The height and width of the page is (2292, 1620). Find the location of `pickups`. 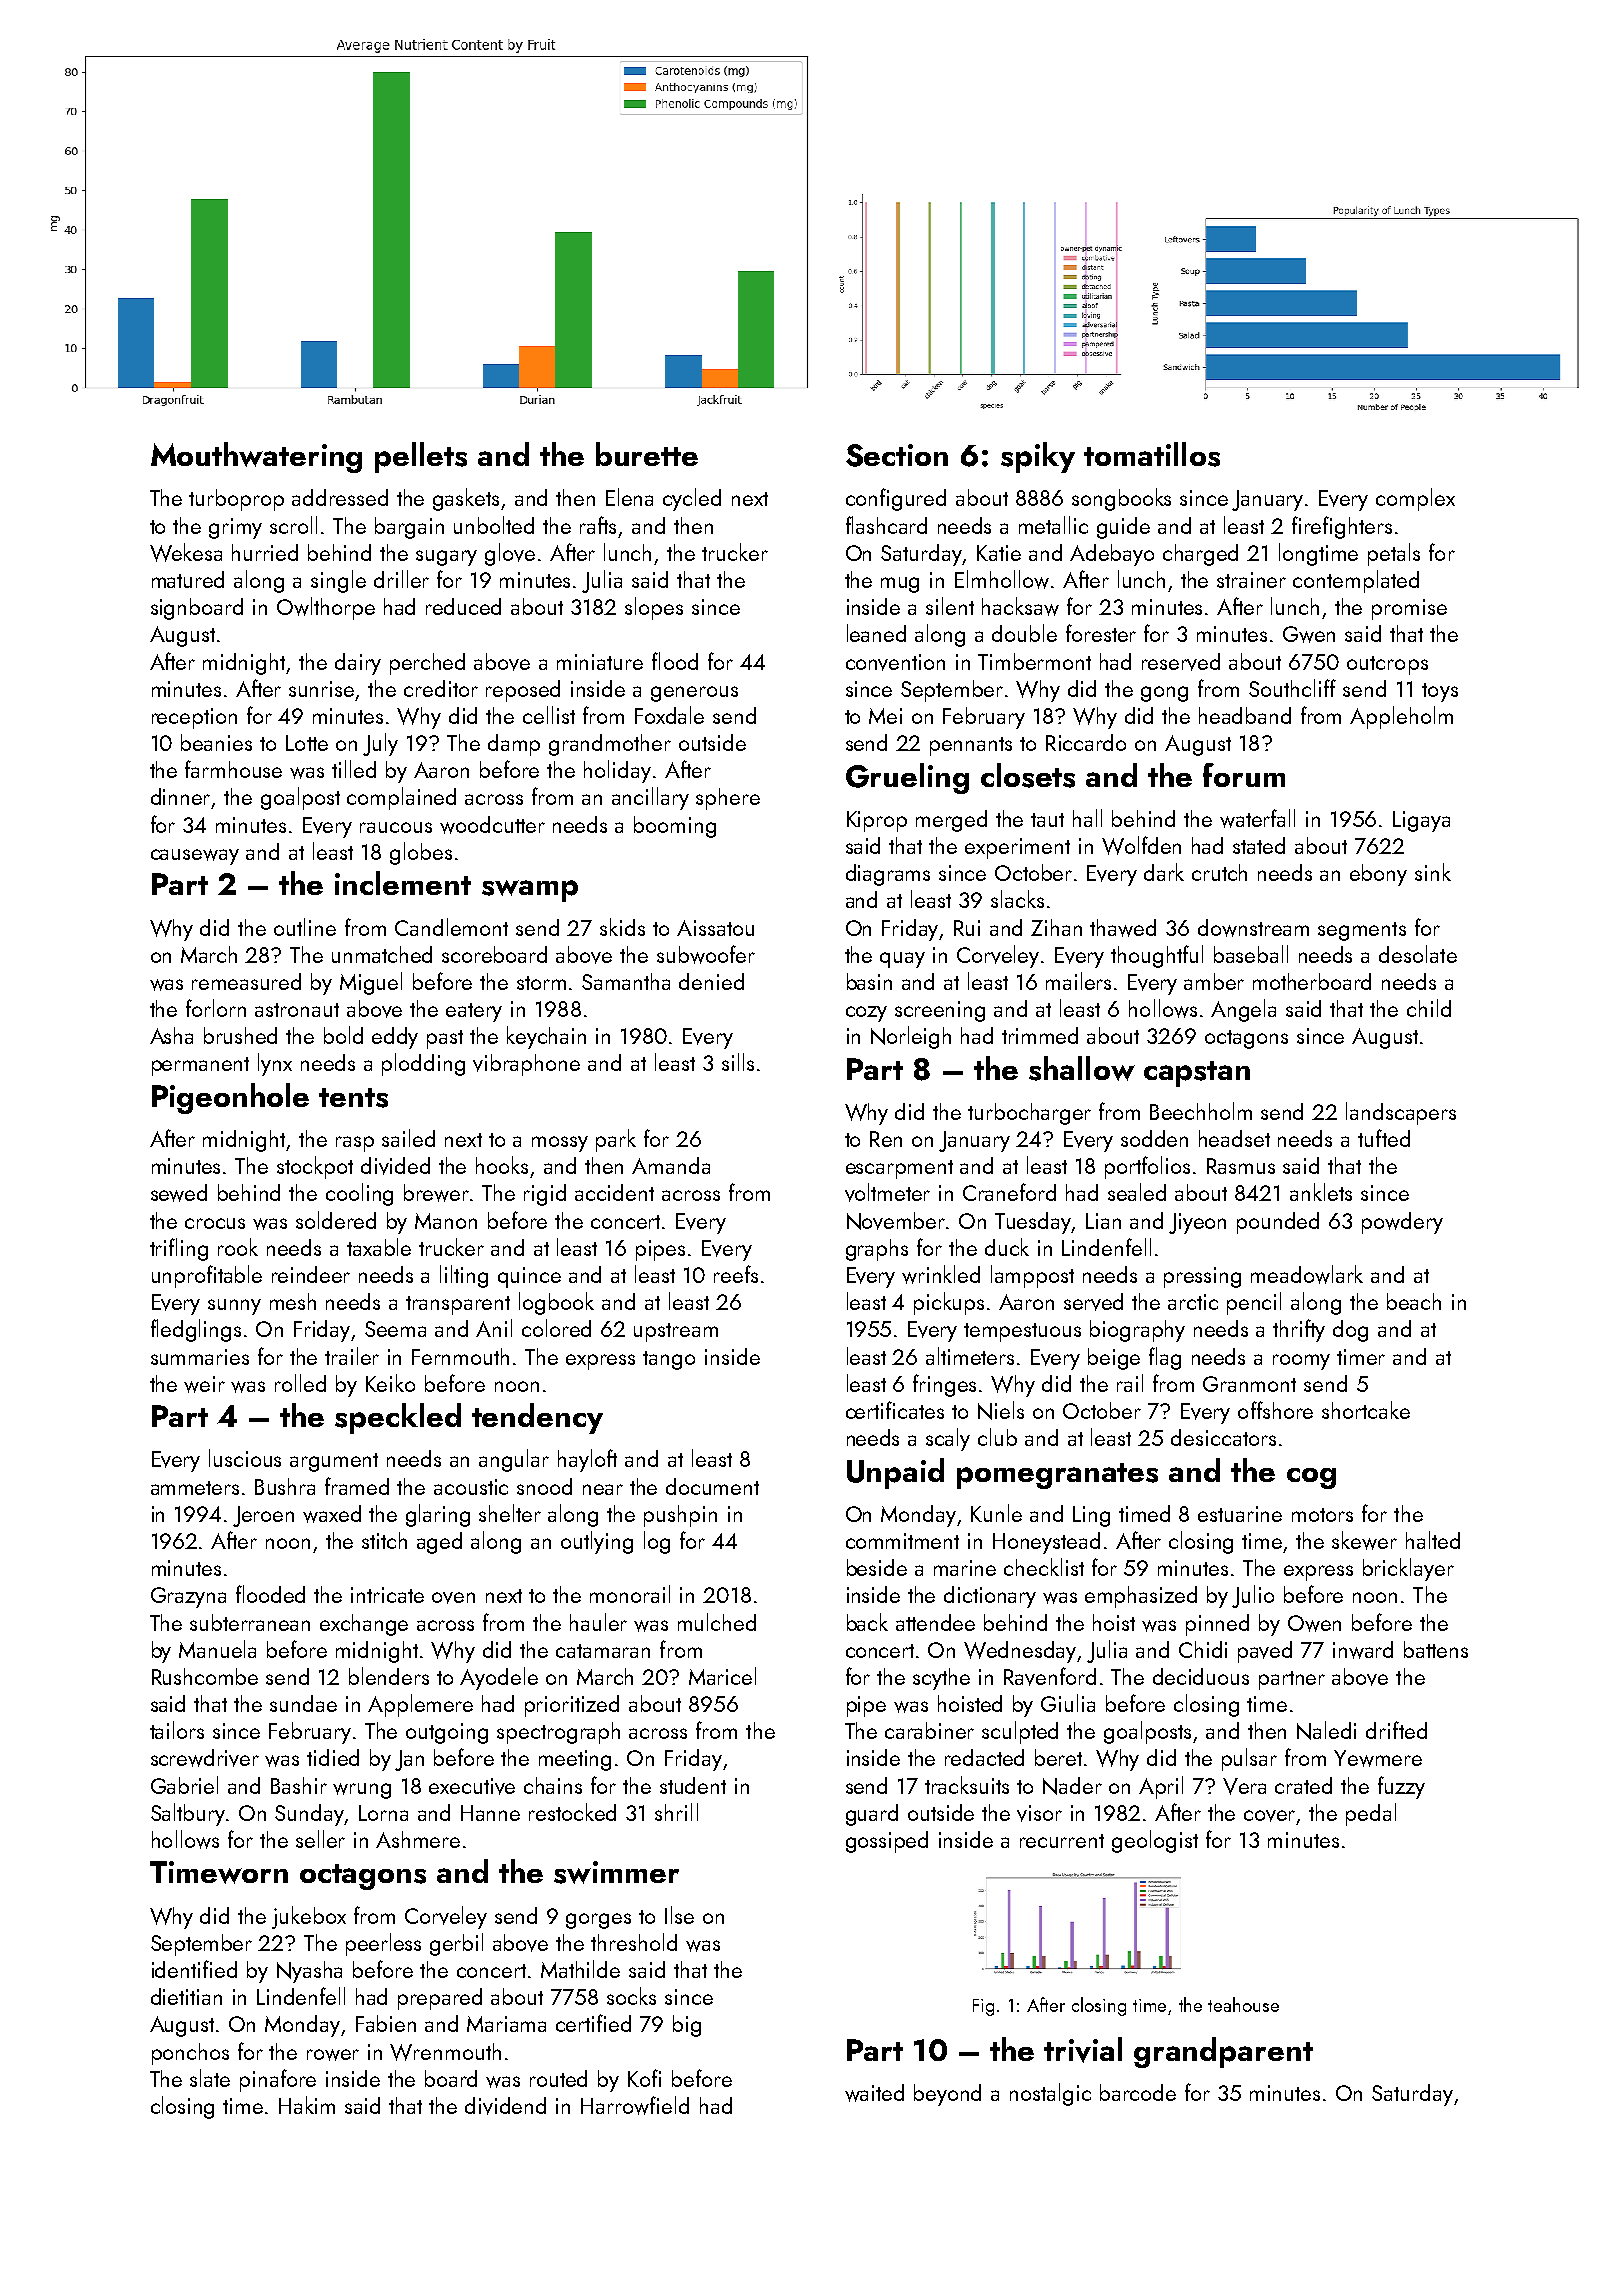

pickups is located at coordinates (949, 1303).
